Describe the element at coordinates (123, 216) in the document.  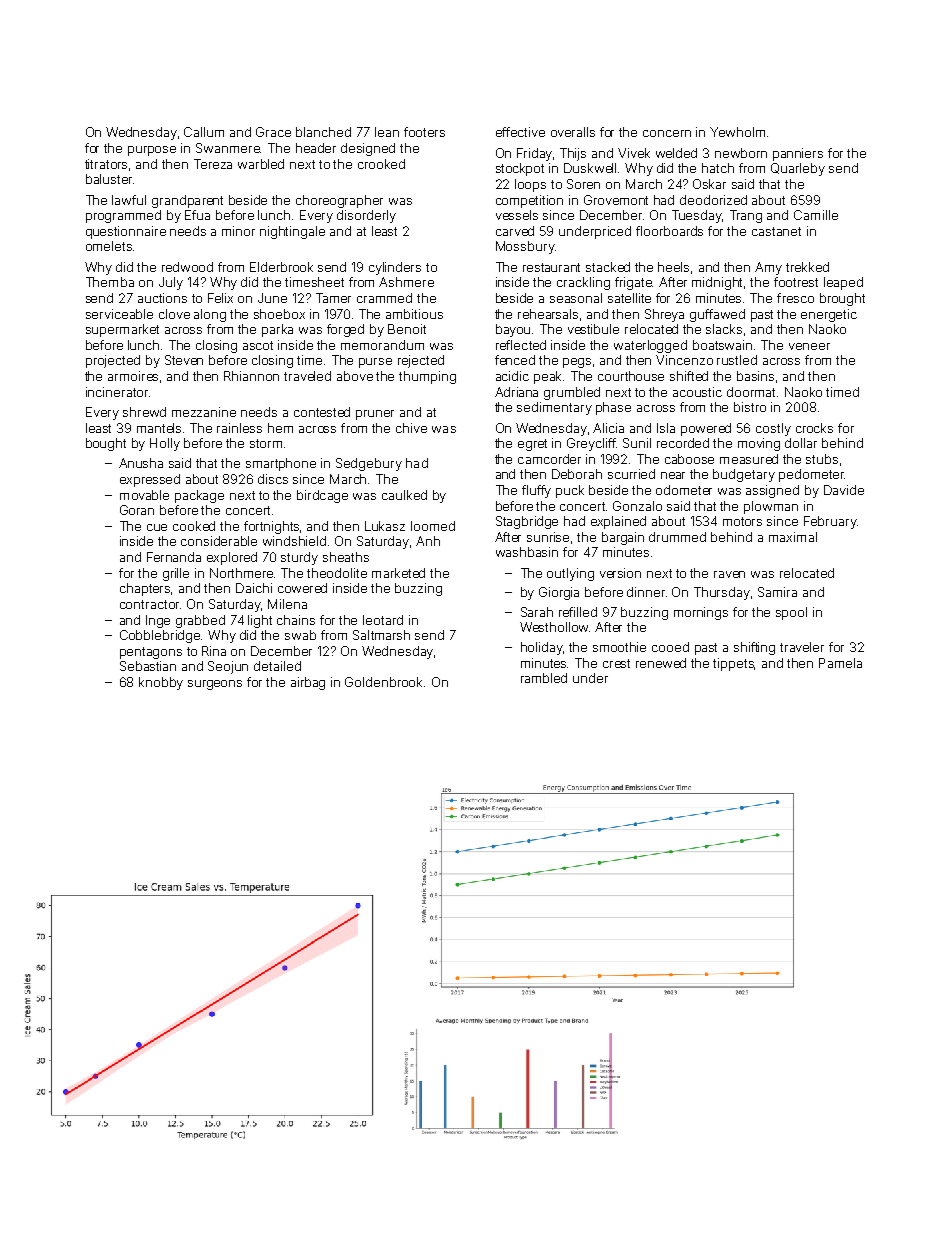
I see `programmed` at that location.
